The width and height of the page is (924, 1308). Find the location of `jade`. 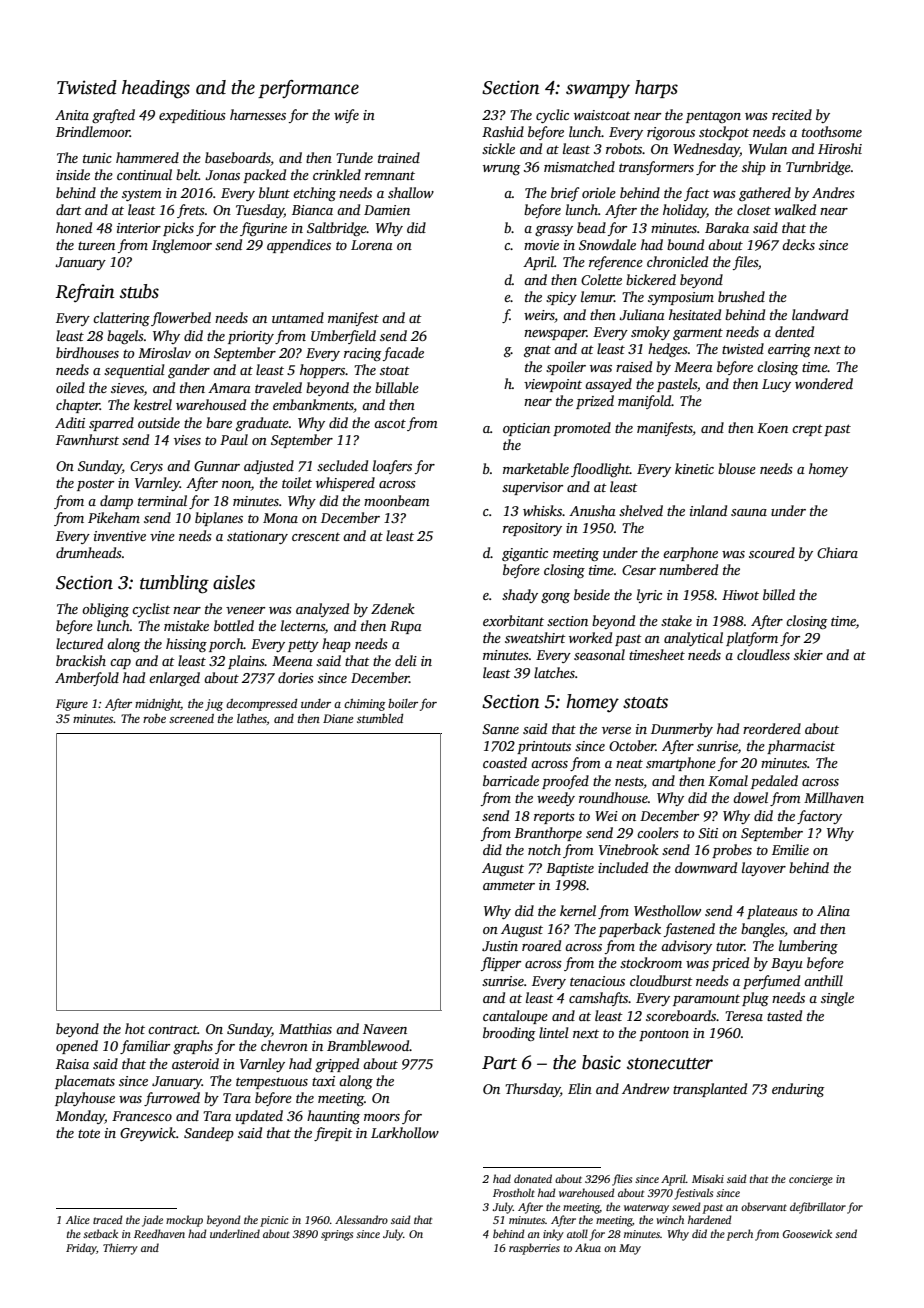

jade is located at coordinates (152, 1221).
